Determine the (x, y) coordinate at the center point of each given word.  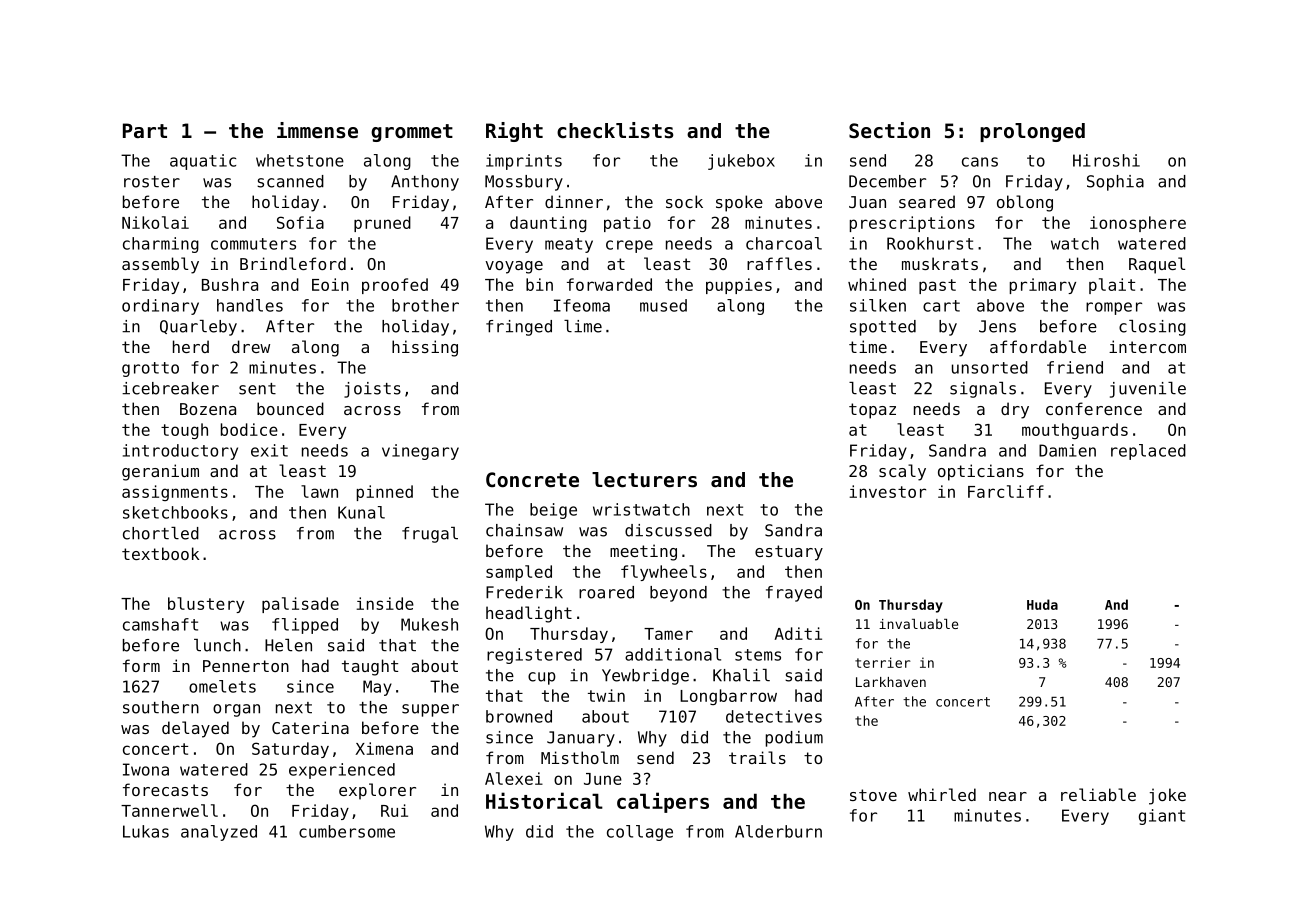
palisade (300, 605)
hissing (425, 348)
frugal (430, 535)
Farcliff (1006, 491)
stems (758, 655)
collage (640, 833)
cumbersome (347, 831)
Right (514, 132)
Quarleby (198, 328)
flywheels (664, 573)
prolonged (1032, 132)
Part (145, 130)
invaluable (918, 624)
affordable (1038, 346)
